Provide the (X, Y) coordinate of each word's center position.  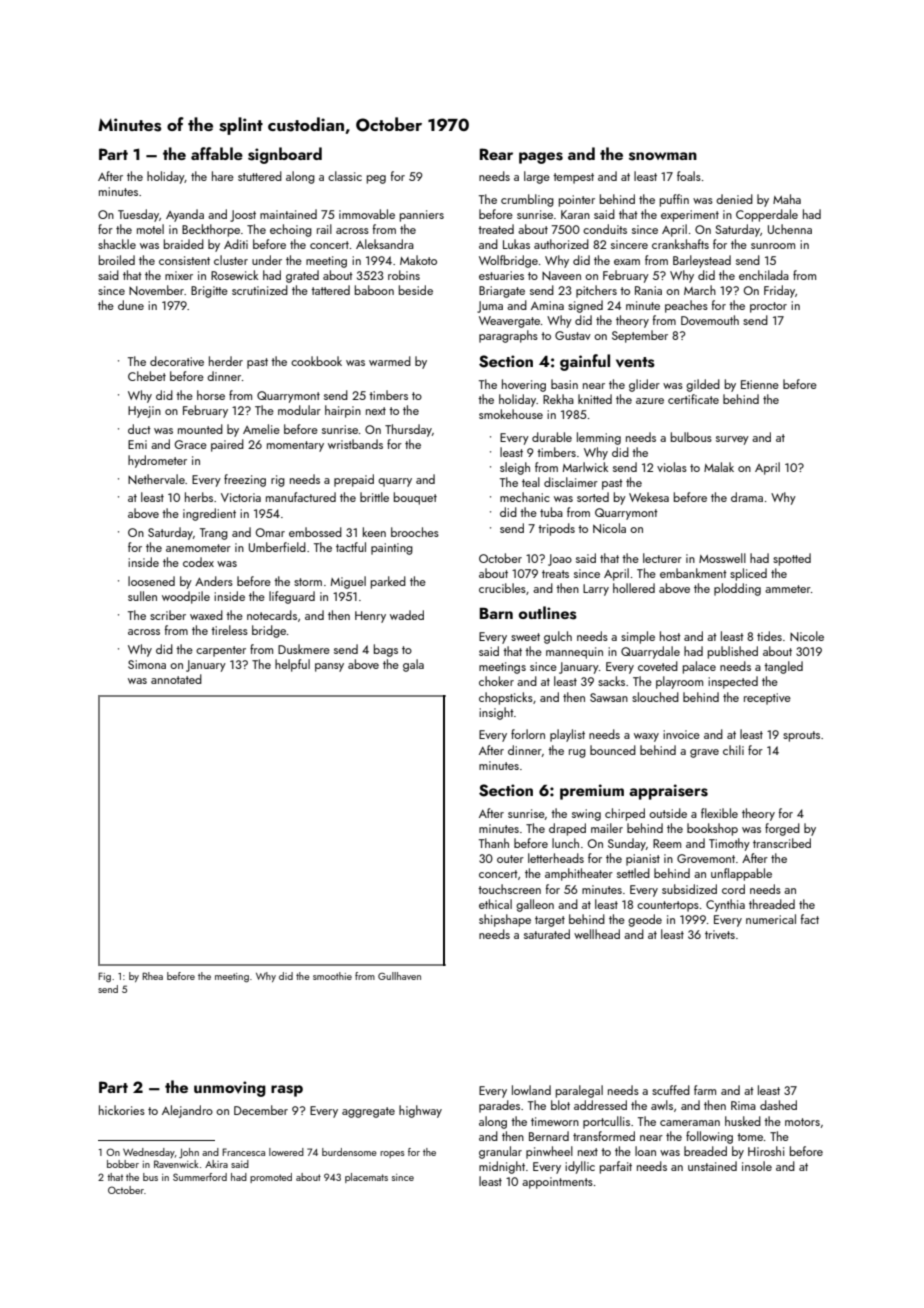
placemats (366, 1178)
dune (131, 305)
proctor (768, 307)
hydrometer (157, 461)
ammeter (788, 589)
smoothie (332, 976)
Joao (560, 560)
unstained (712, 1166)
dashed (778, 1105)
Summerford (200, 1177)
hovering (524, 385)
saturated (547, 934)
